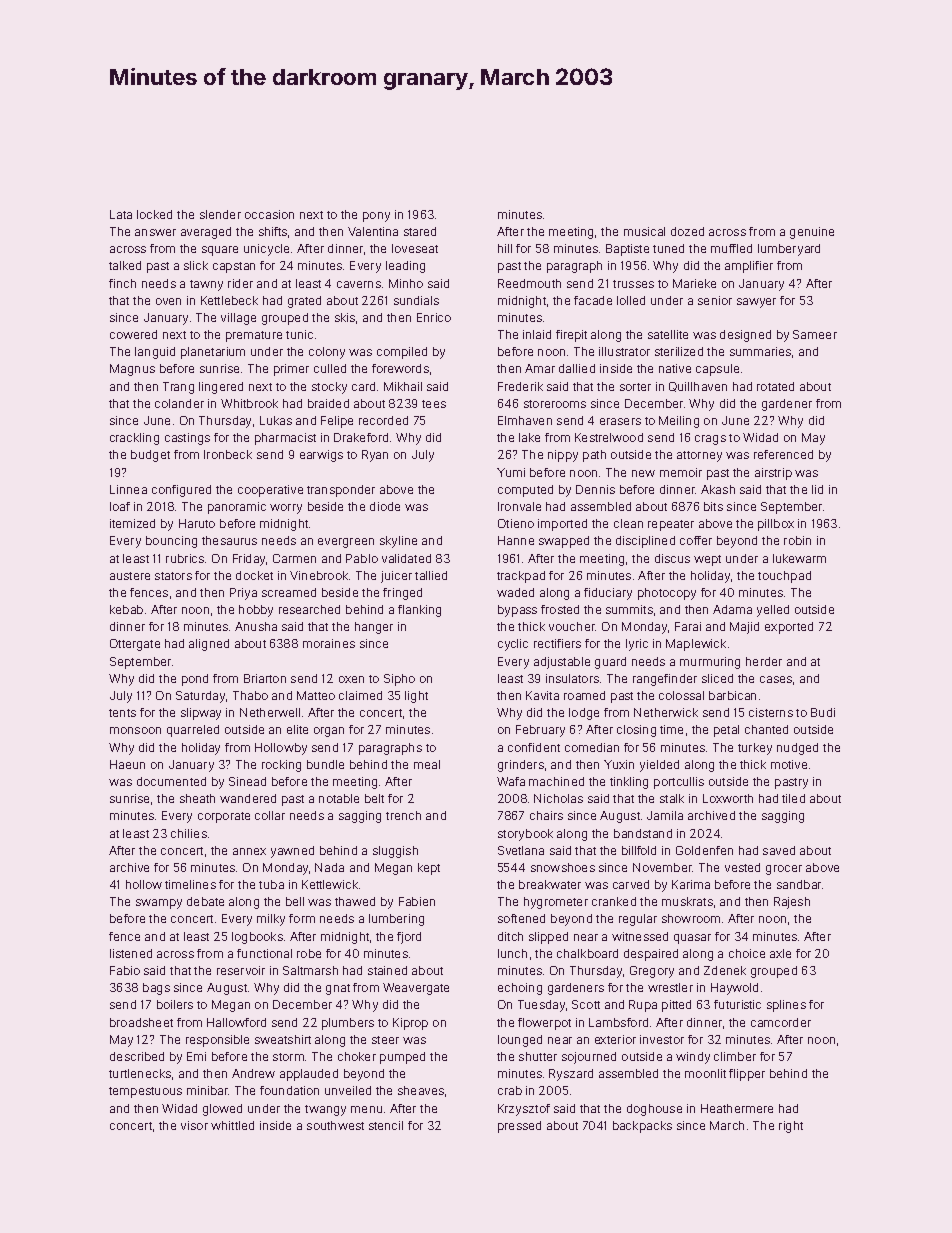 The image size is (952, 1233). Describe the element at coordinates (234, 267) in the page. I see `capstan` at that location.
